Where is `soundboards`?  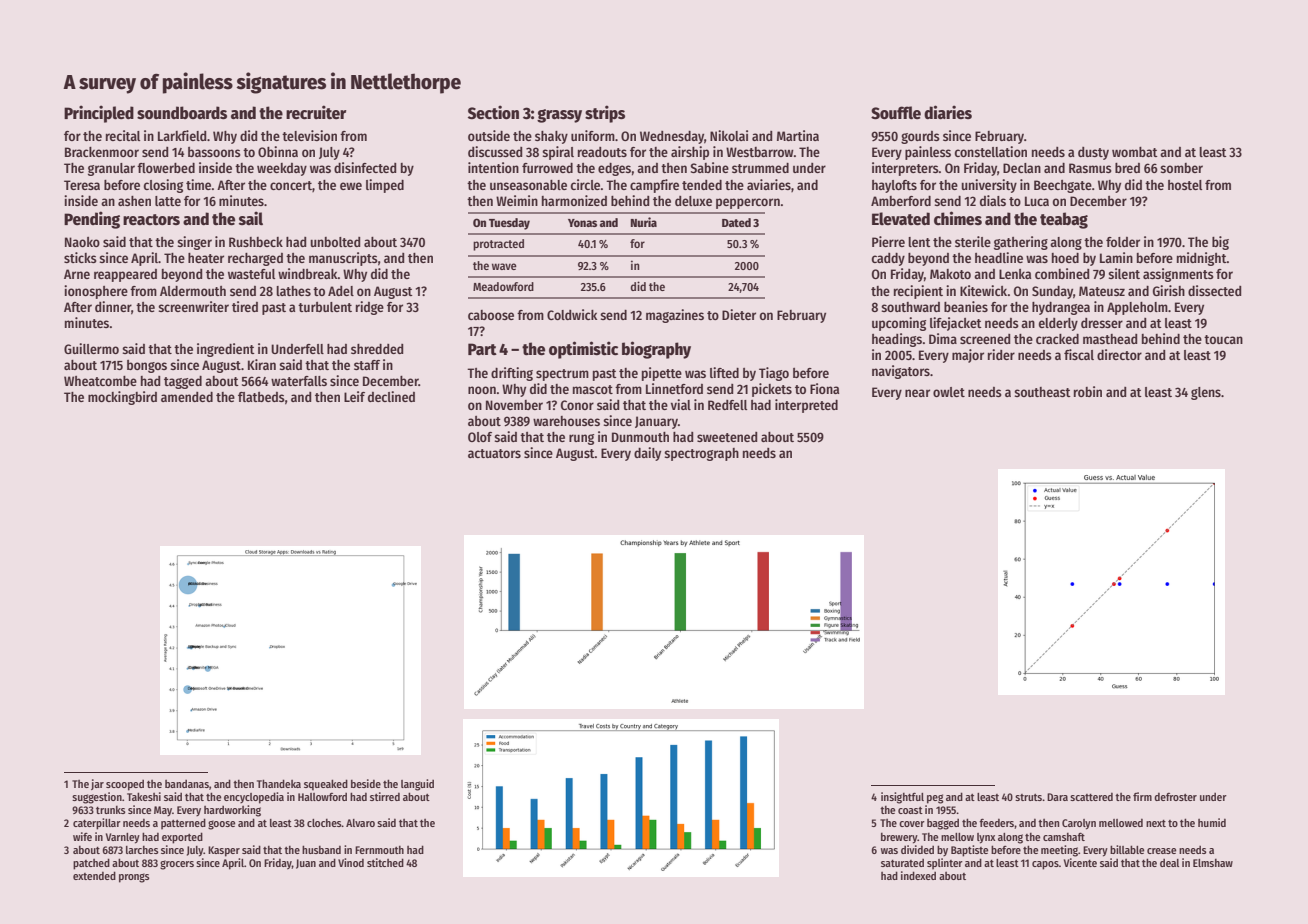 soundboards is located at coordinates (182, 113).
